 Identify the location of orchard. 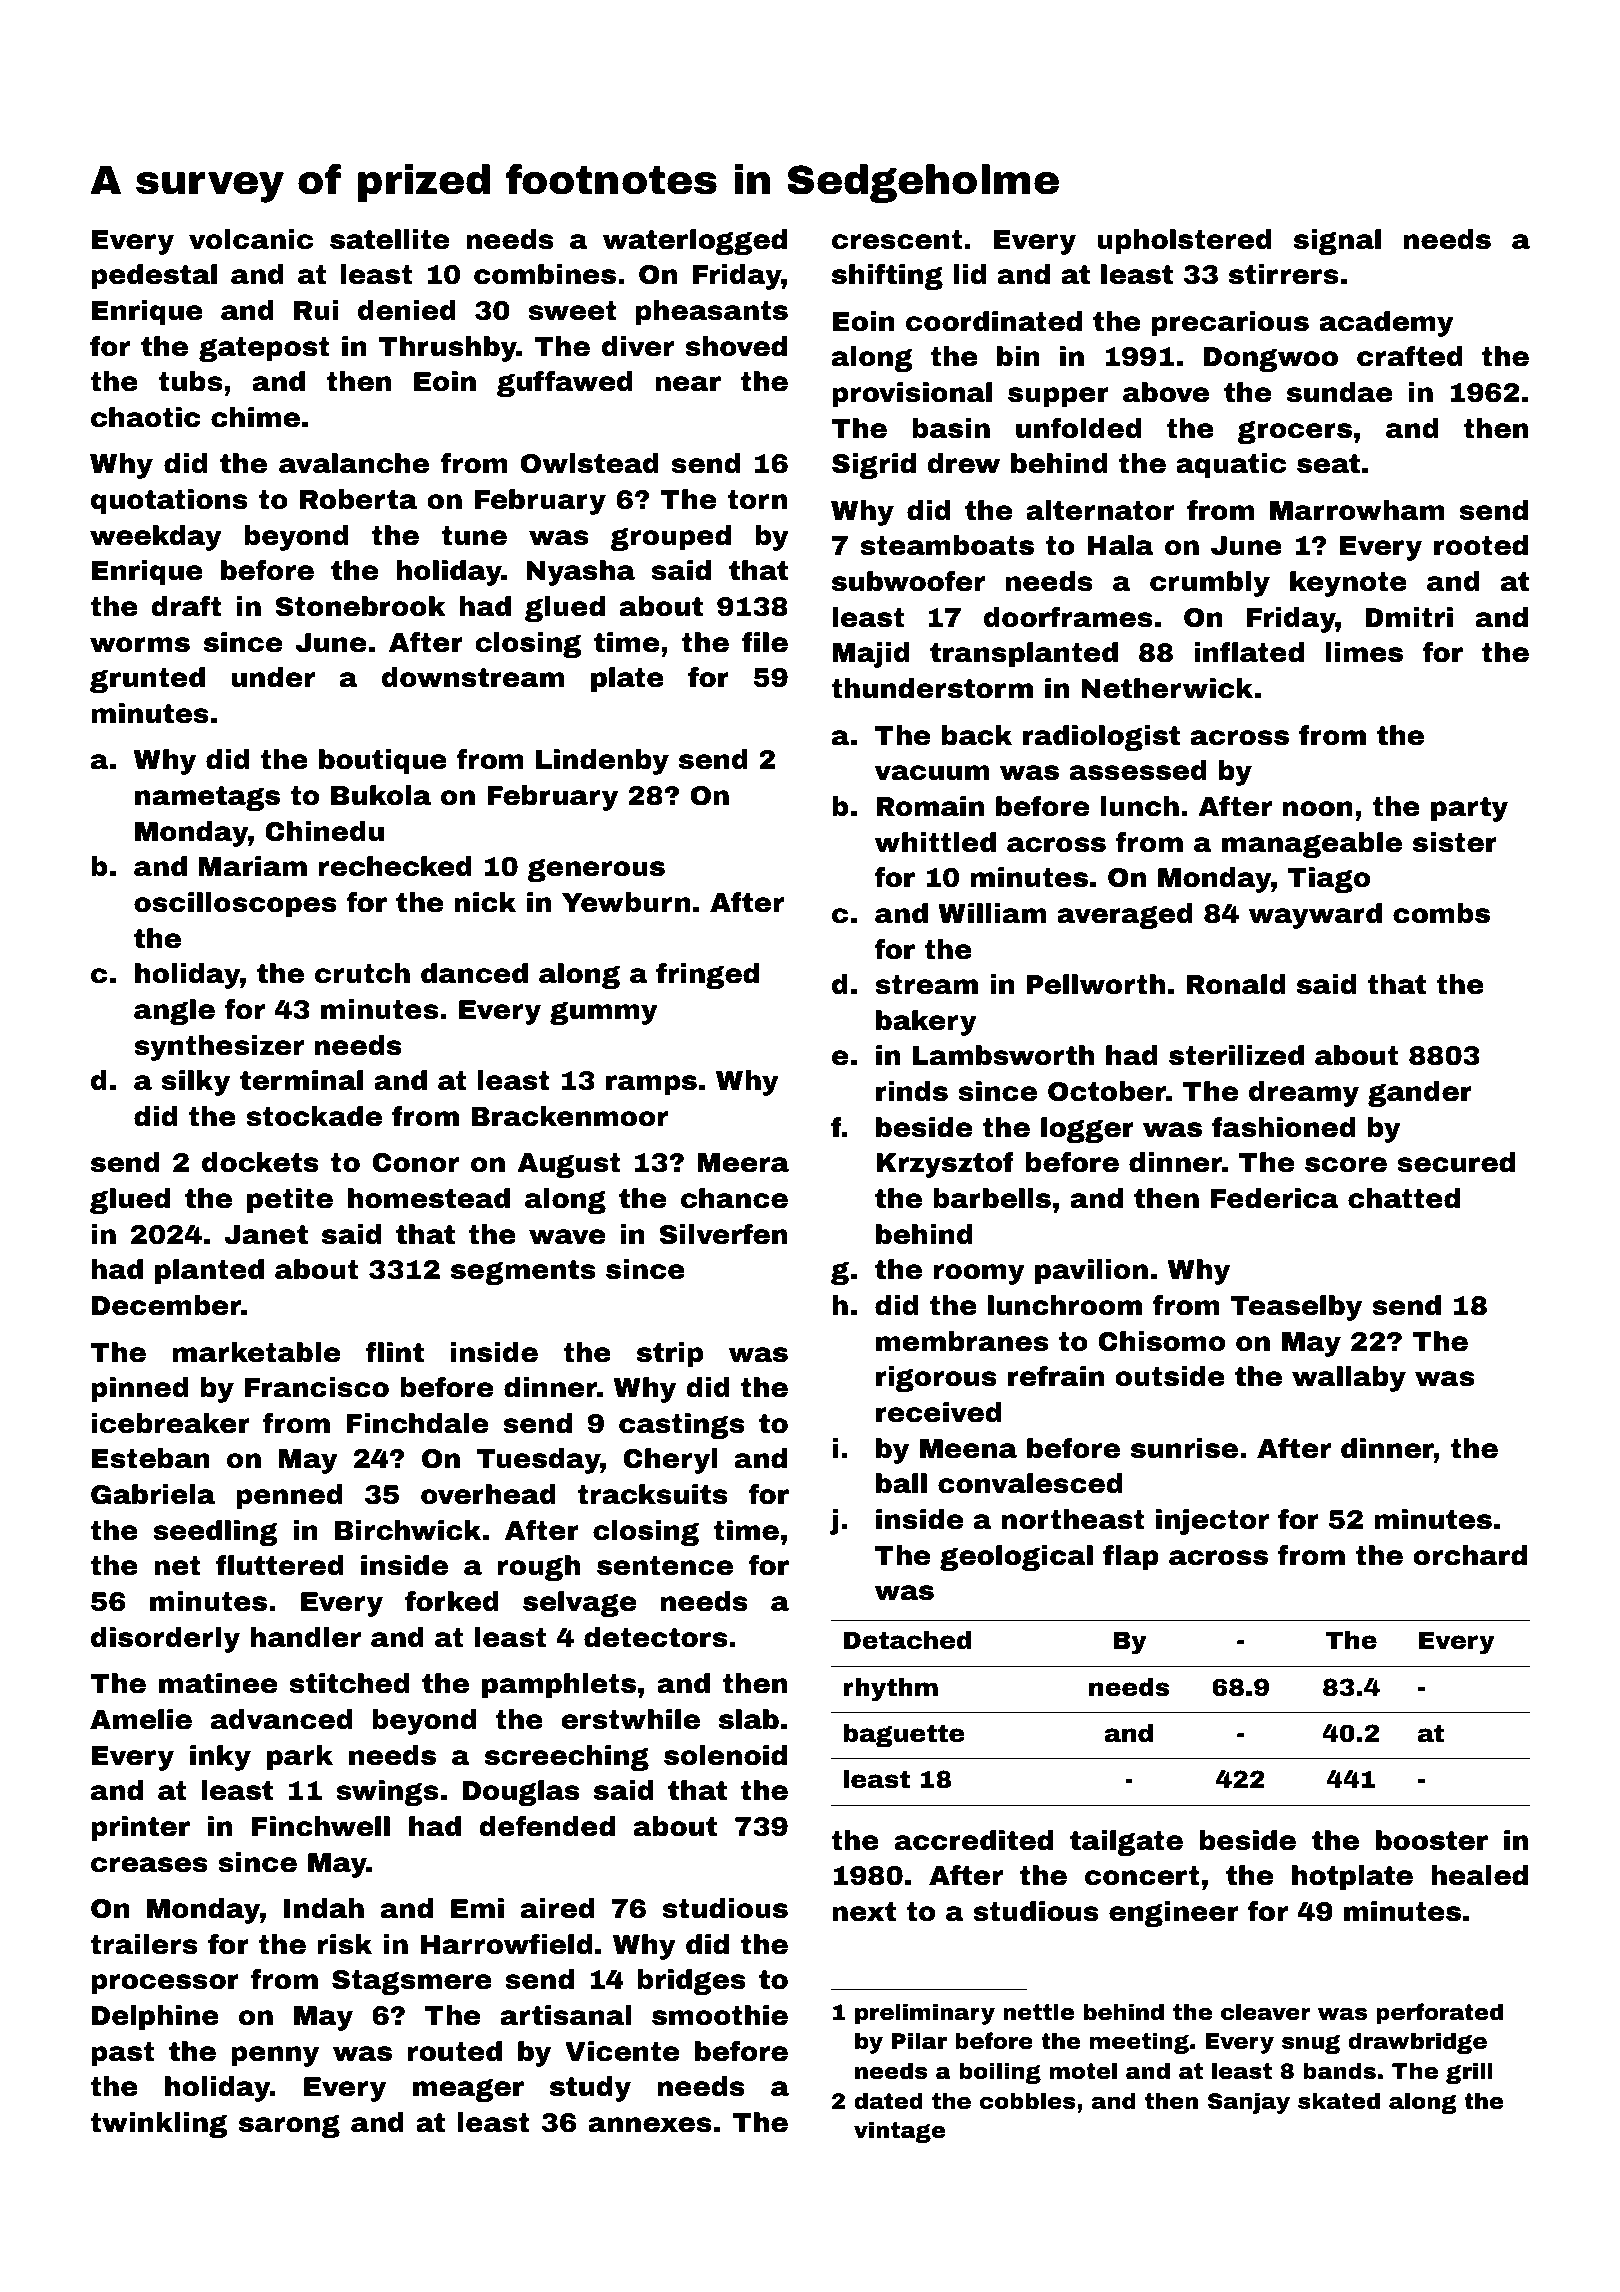
(1470, 1555).
